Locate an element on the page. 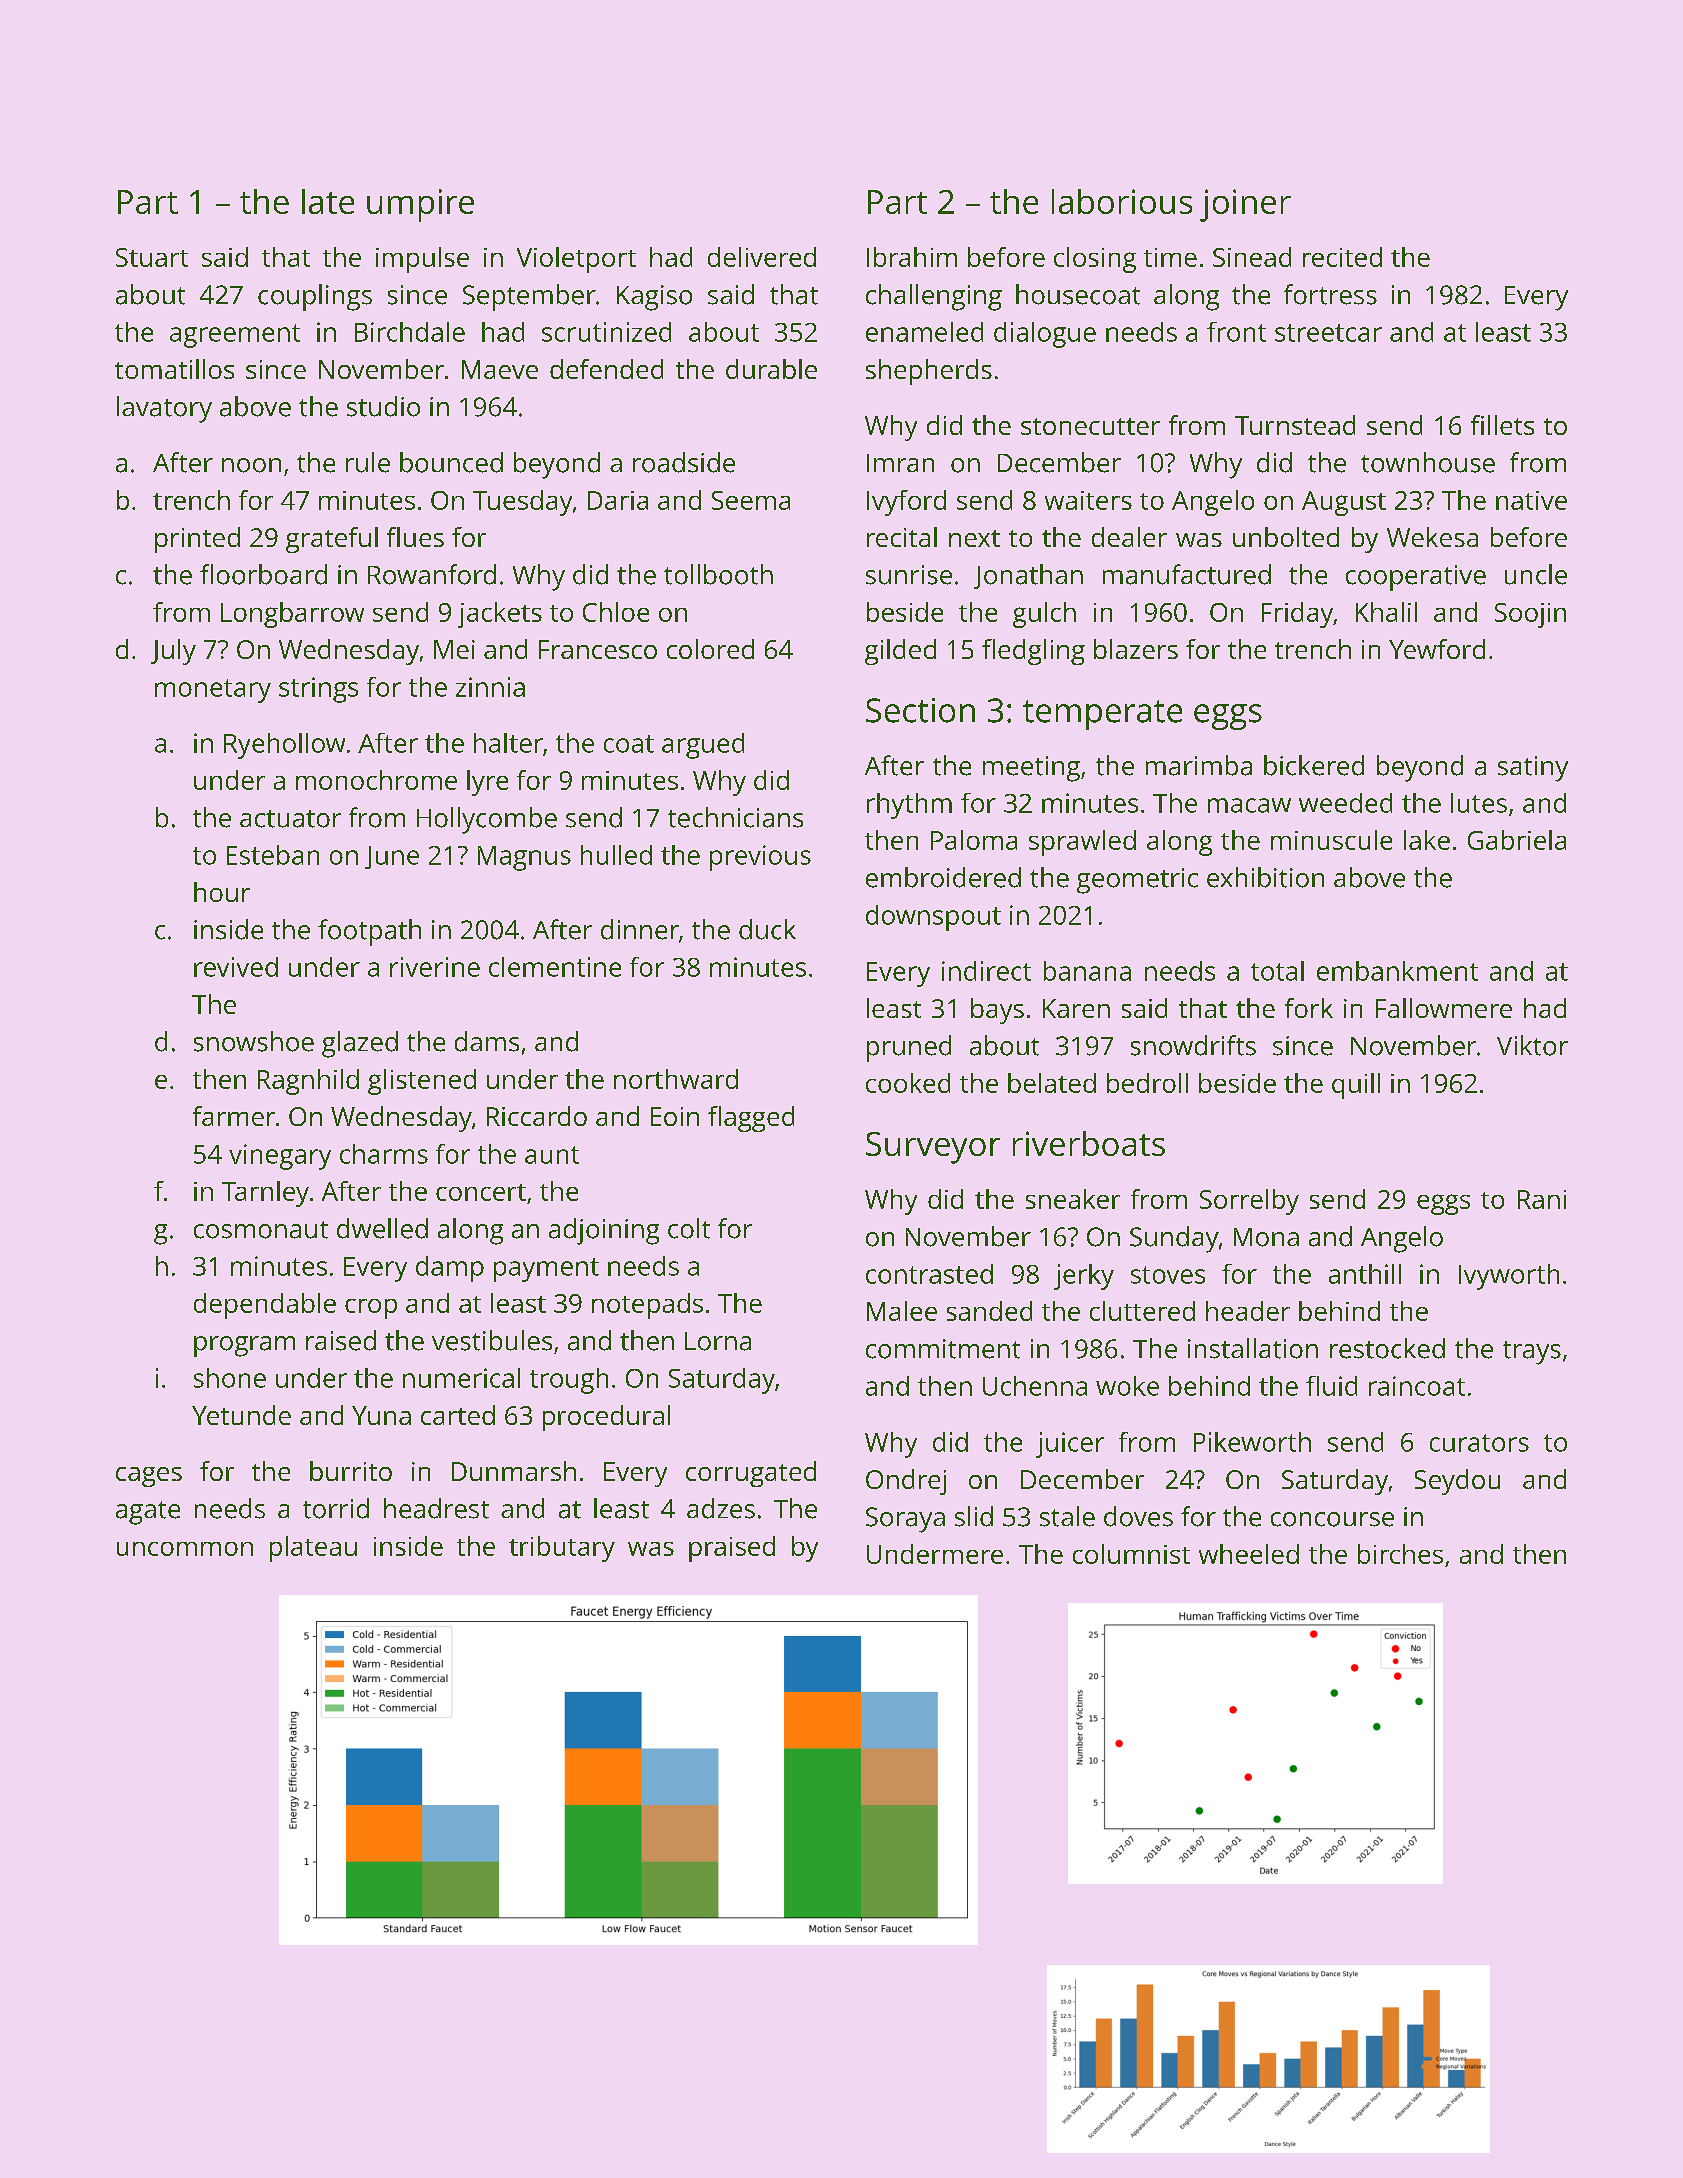 Image resolution: width=1683 pixels, height=2178 pixels. Birchdale is located at coordinates (410, 332).
